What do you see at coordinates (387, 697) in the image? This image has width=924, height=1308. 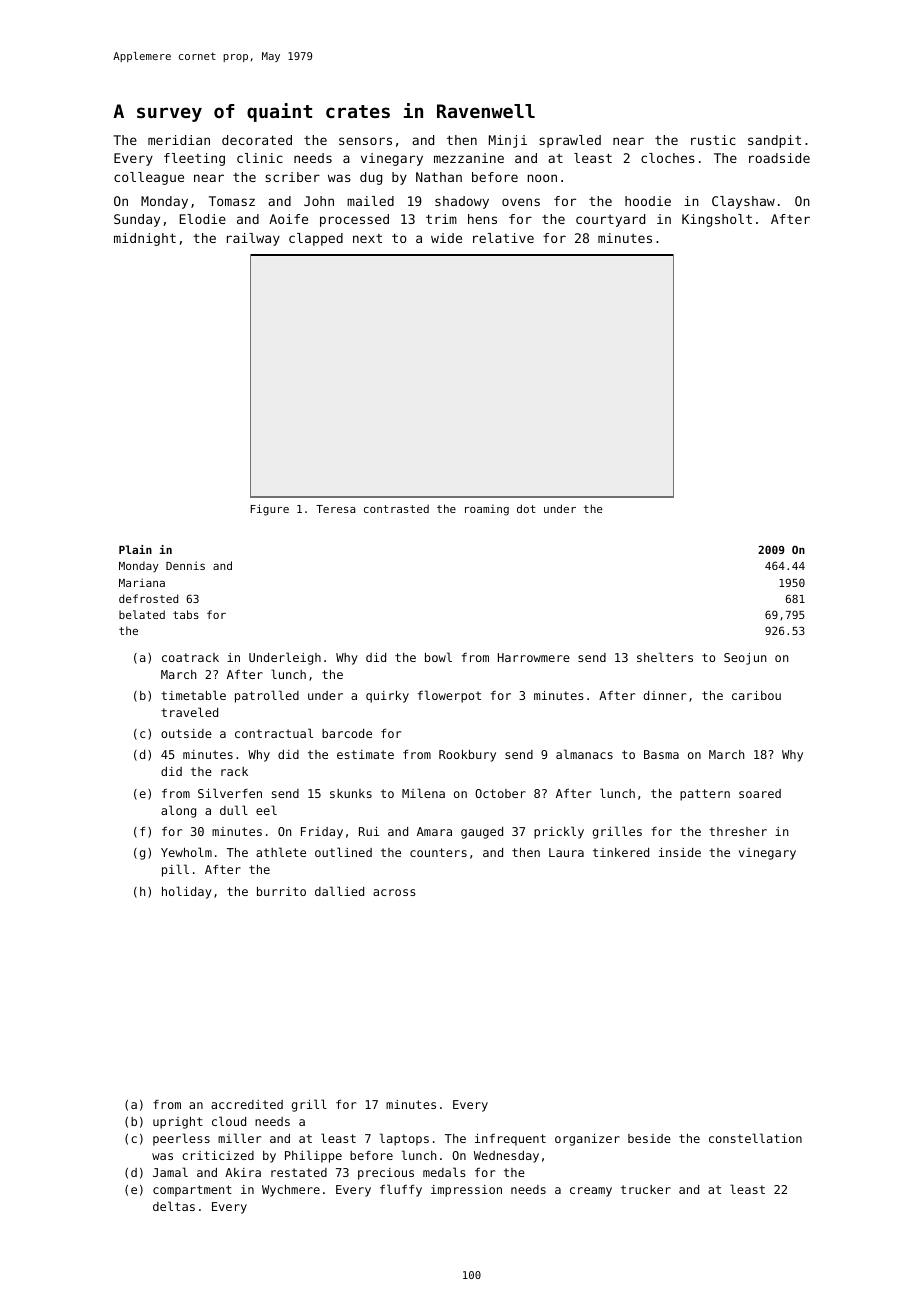 I see `quirky` at bounding box center [387, 697].
